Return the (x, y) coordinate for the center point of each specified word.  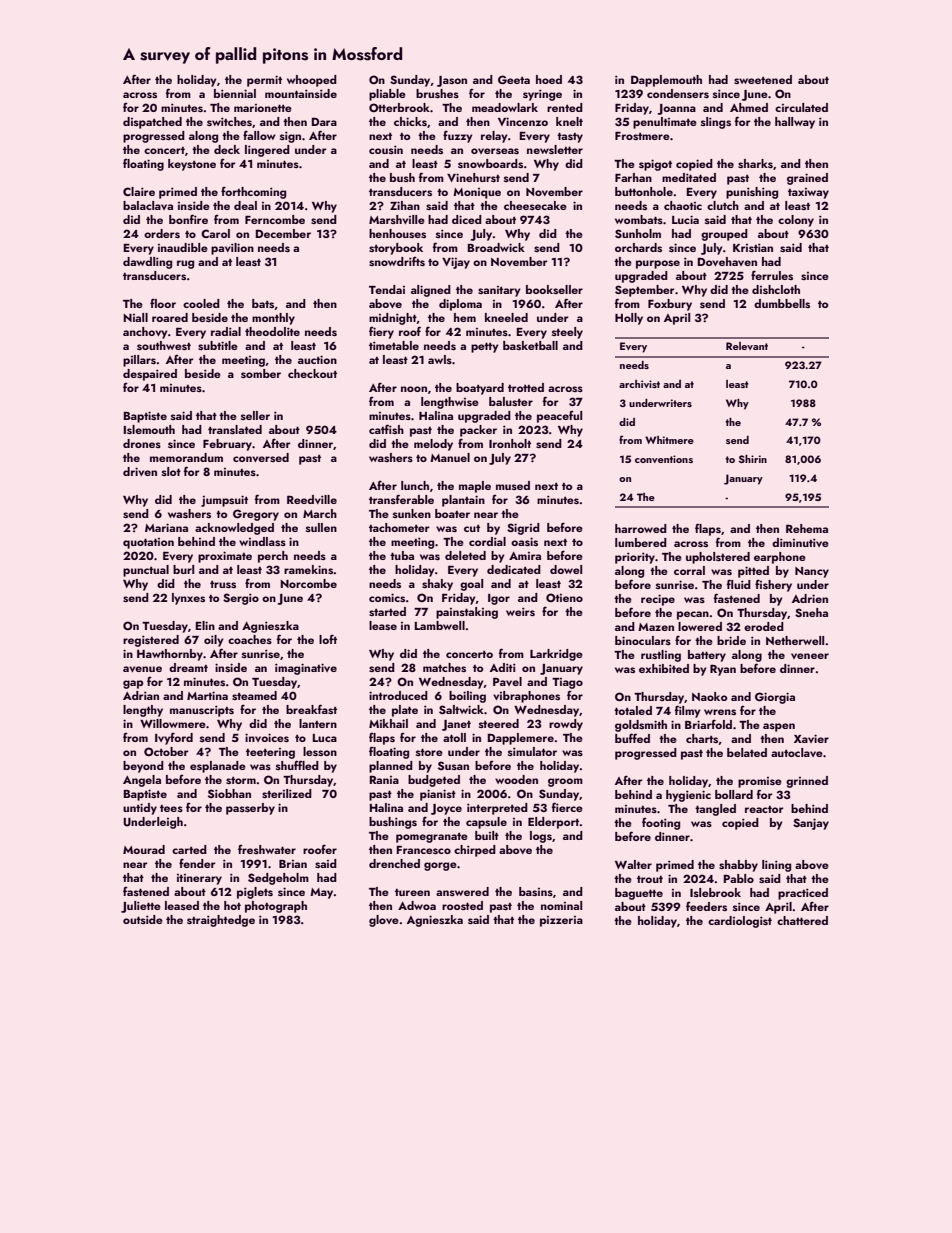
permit (264, 81)
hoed (549, 79)
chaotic (683, 205)
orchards (638, 247)
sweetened (763, 79)
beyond (143, 767)
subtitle (218, 345)
